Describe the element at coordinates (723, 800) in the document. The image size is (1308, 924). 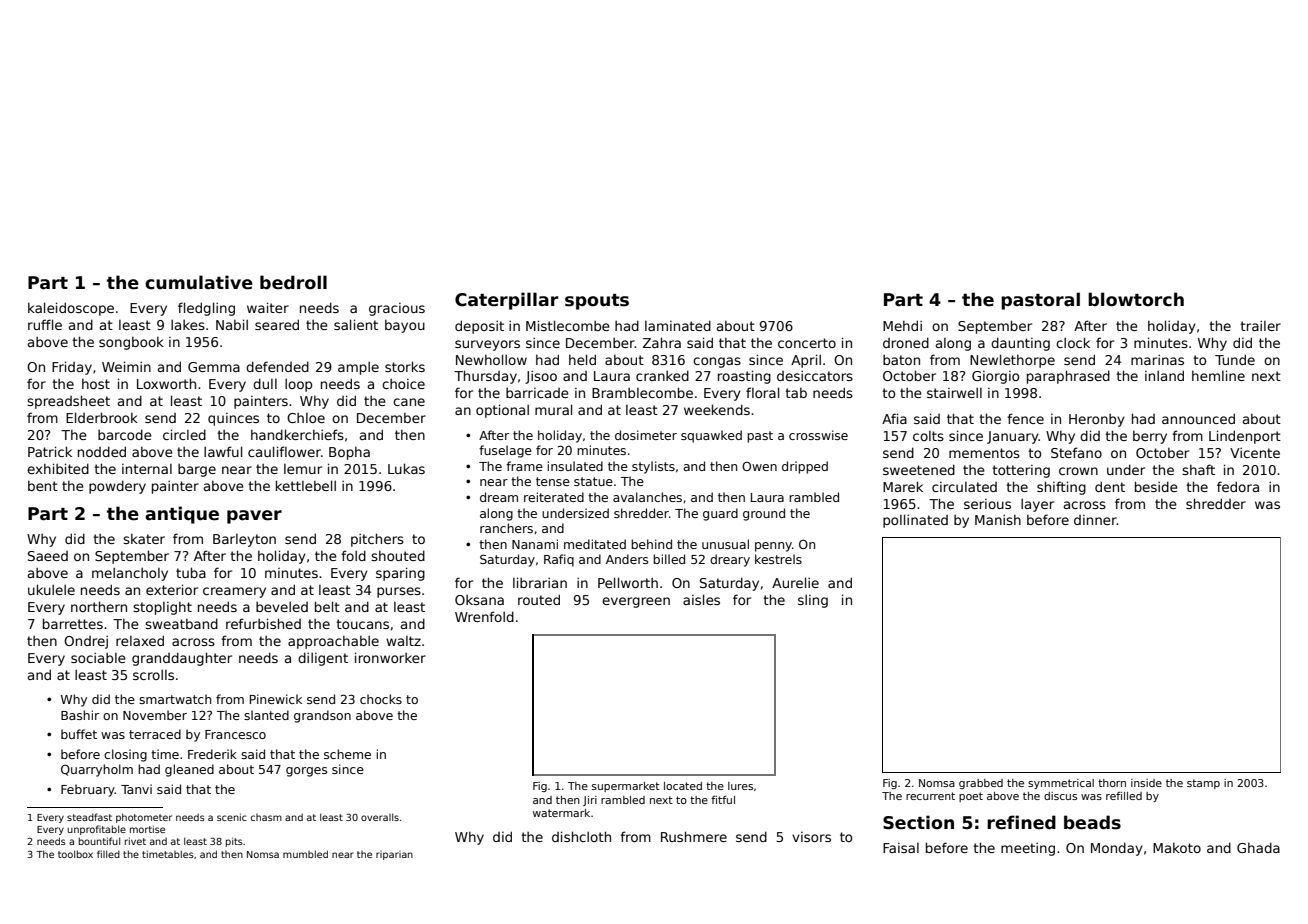
I see `fitful` at that location.
